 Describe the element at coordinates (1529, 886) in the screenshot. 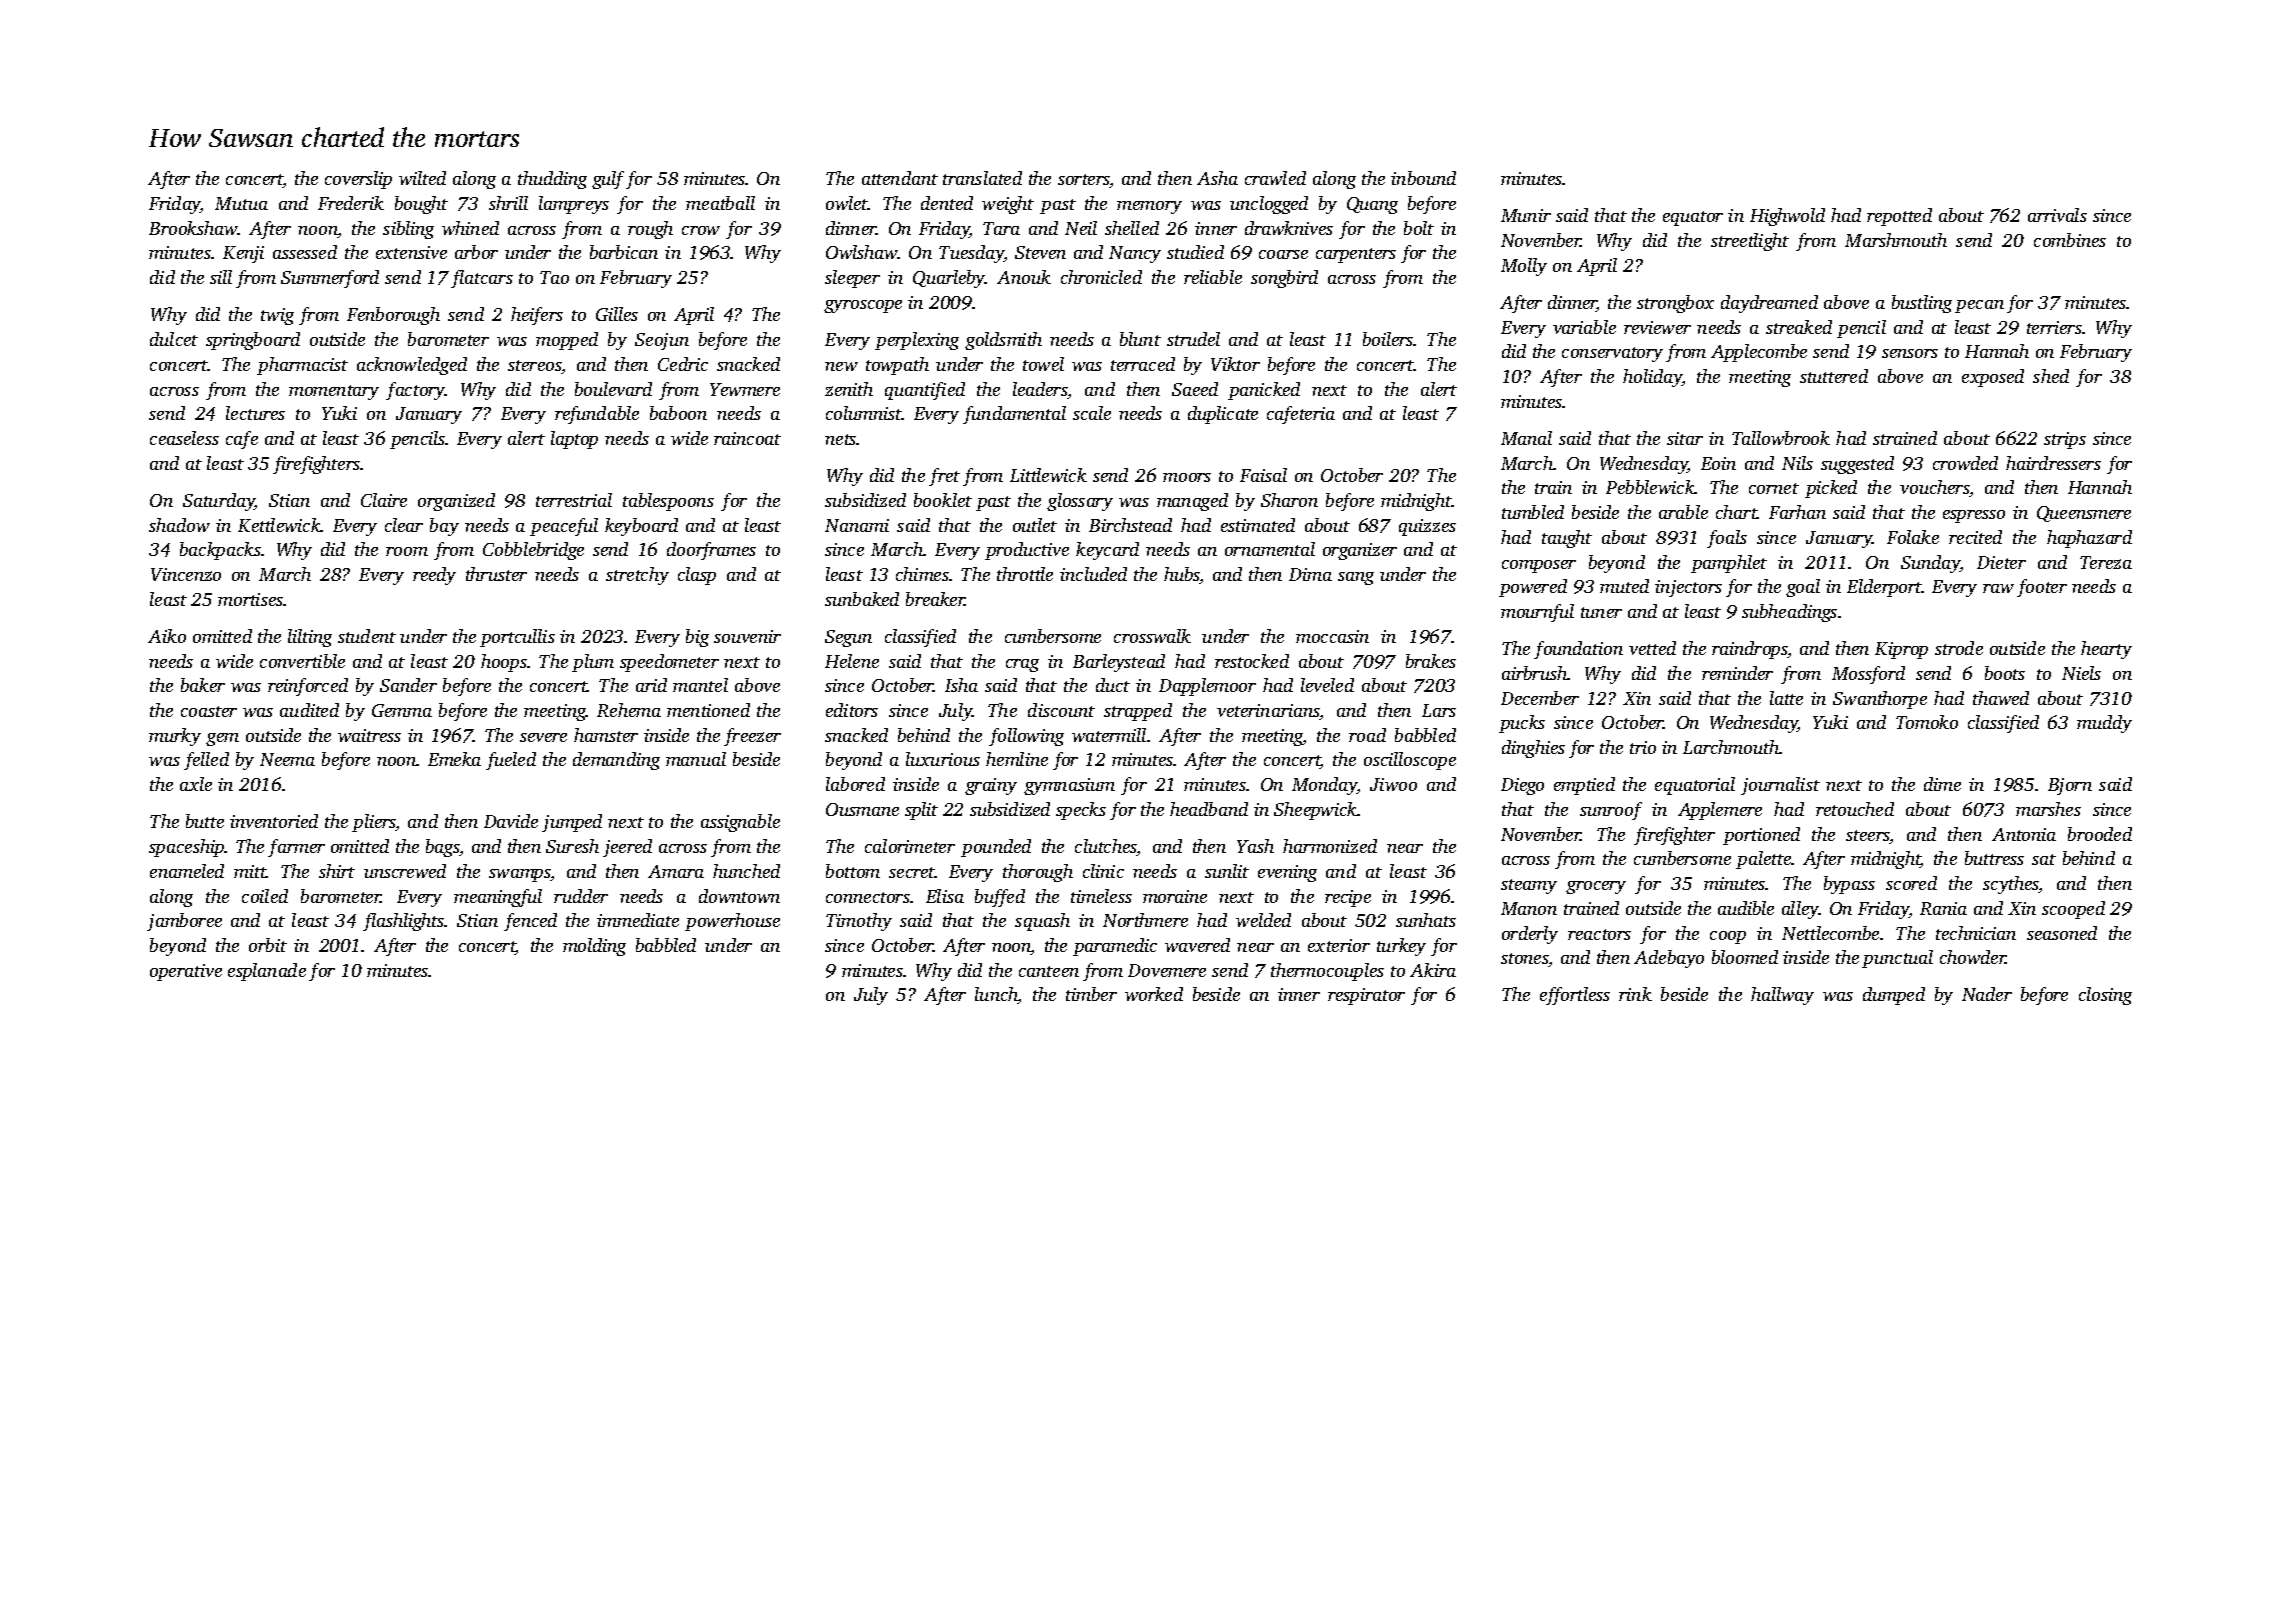

I see `steamy` at that location.
